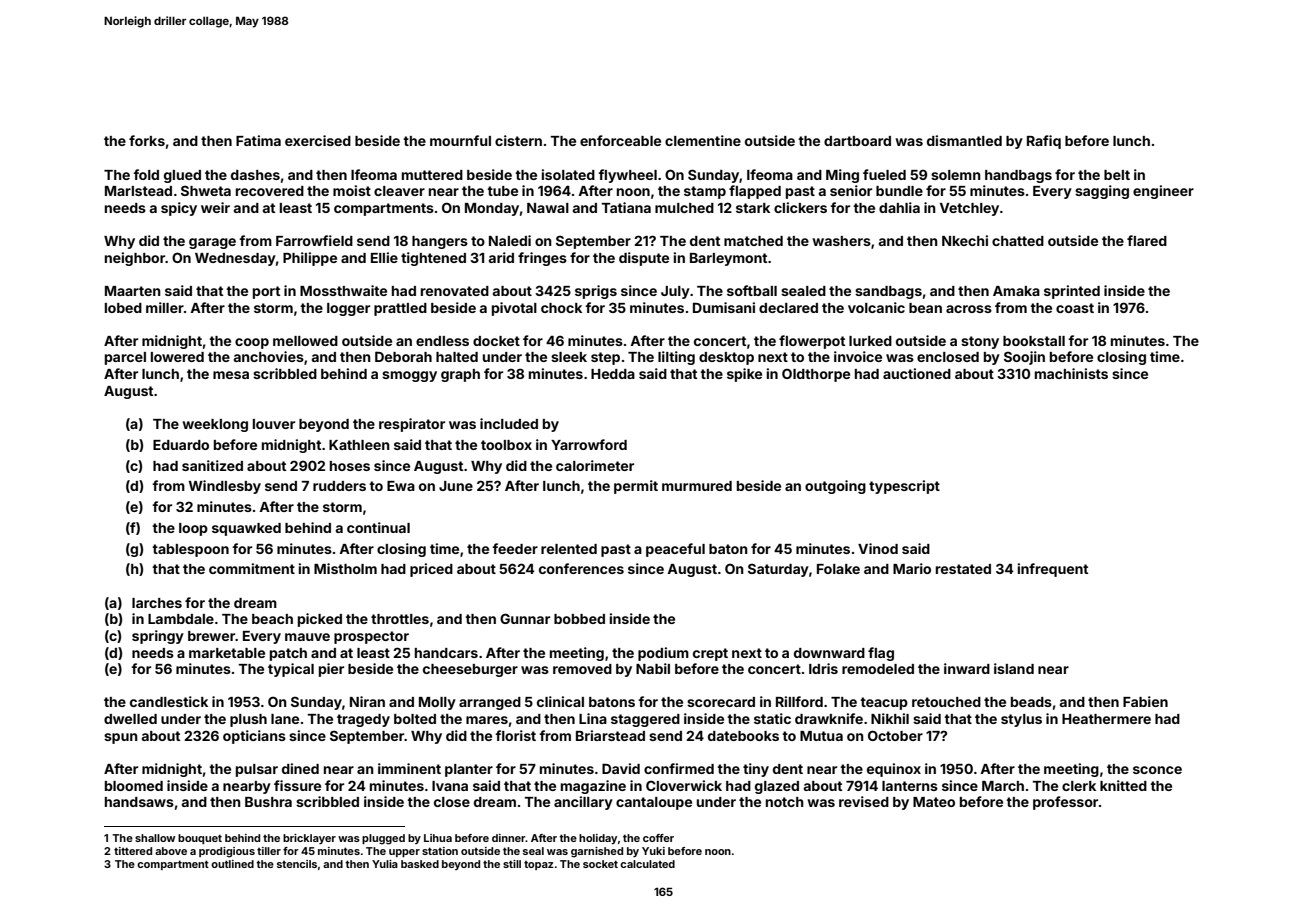  What do you see at coordinates (125, 358) in the screenshot?
I see `parcel` at bounding box center [125, 358].
